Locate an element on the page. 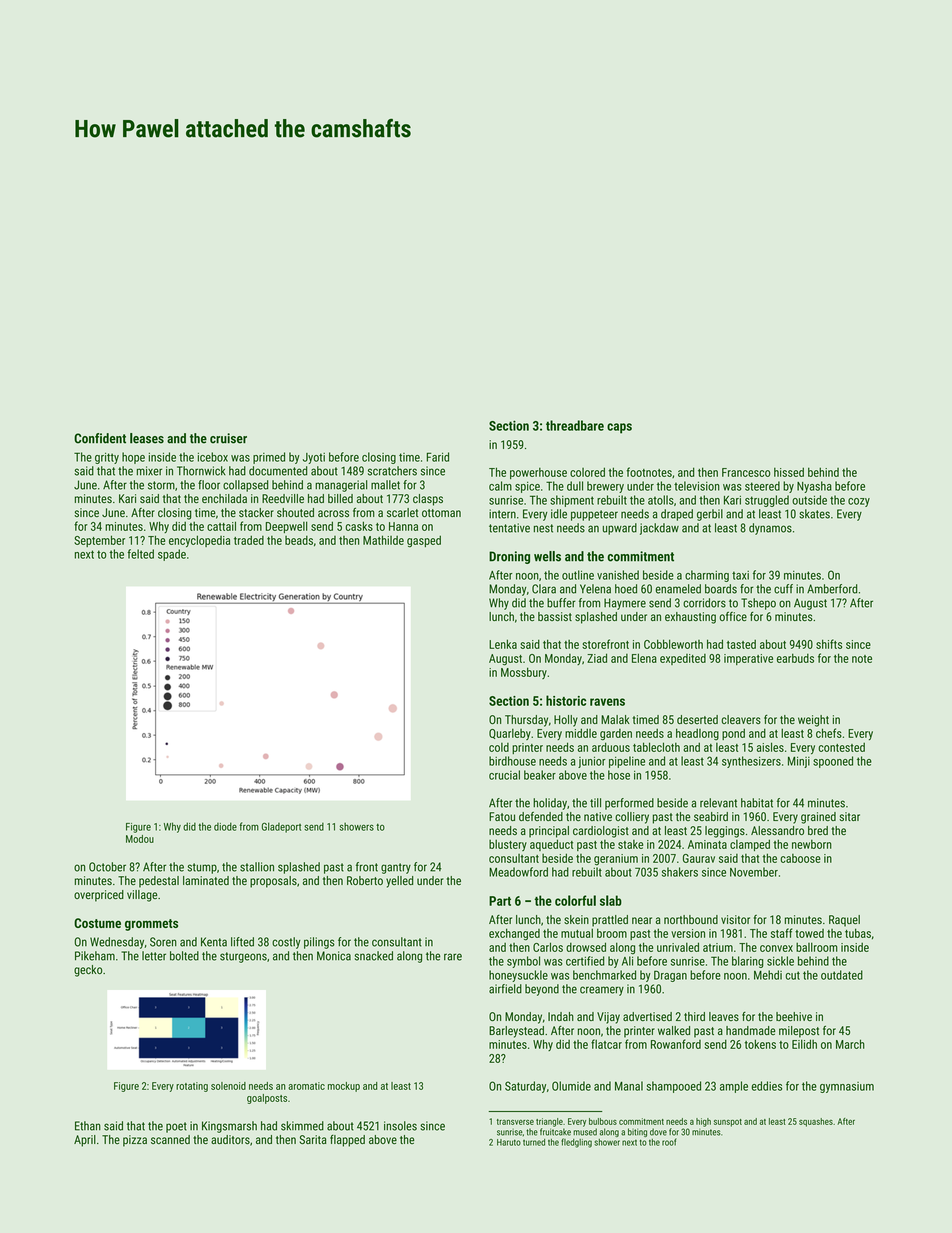 Image resolution: width=952 pixels, height=1233 pixels. squashes is located at coordinates (816, 1122).
